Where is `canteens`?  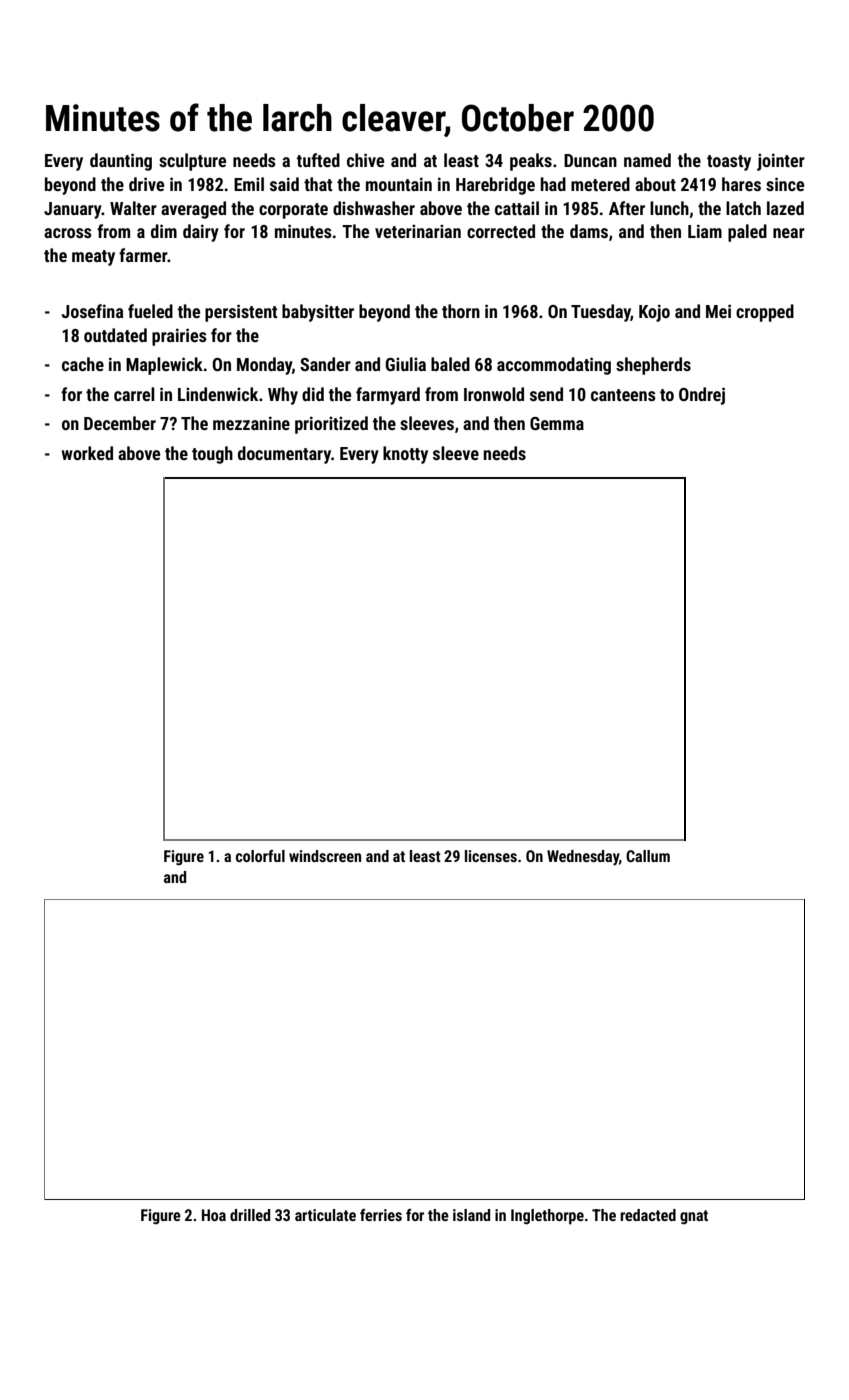
canteens is located at coordinates (623, 395).
